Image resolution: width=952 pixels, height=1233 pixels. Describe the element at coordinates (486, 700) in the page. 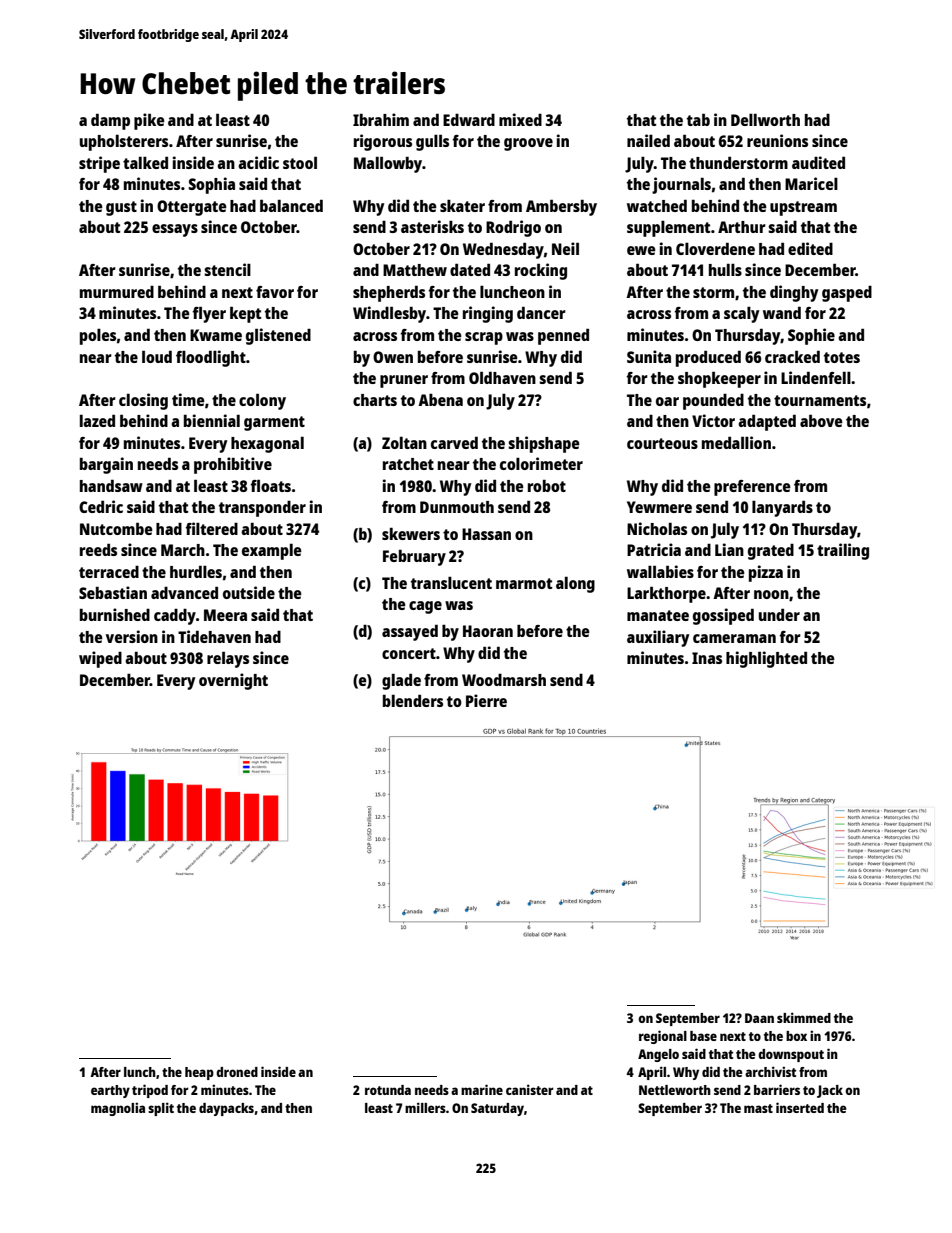

I see `Pierre` at that location.
